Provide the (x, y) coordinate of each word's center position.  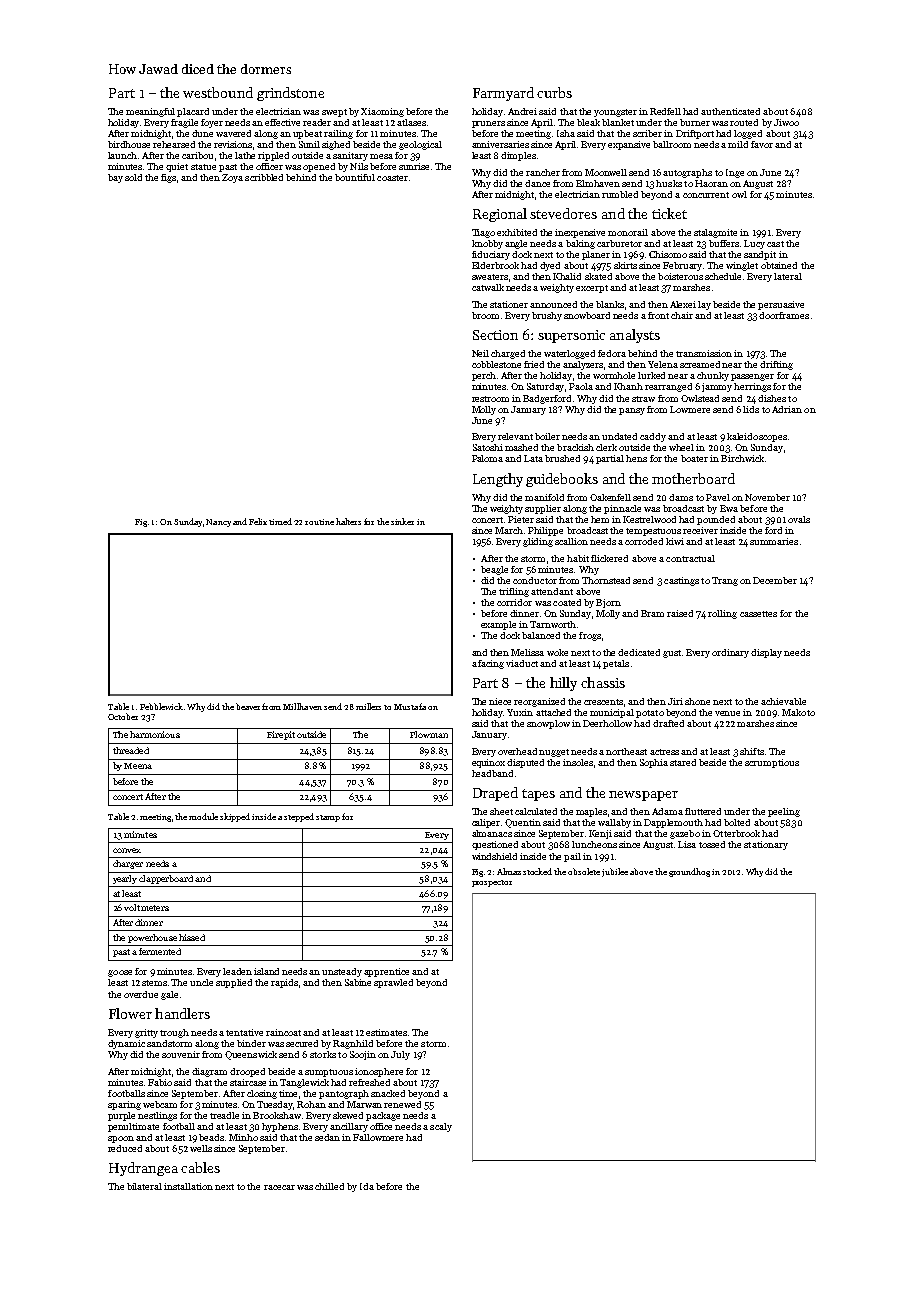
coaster (392, 178)
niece (500, 701)
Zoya (232, 178)
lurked (651, 375)
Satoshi (488, 447)
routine (319, 522)
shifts (752, 751)
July (400, 1055)
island (266, 971)
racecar (279, 1187)
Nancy (218, 523)
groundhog (689, 872)
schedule (723, 276)
